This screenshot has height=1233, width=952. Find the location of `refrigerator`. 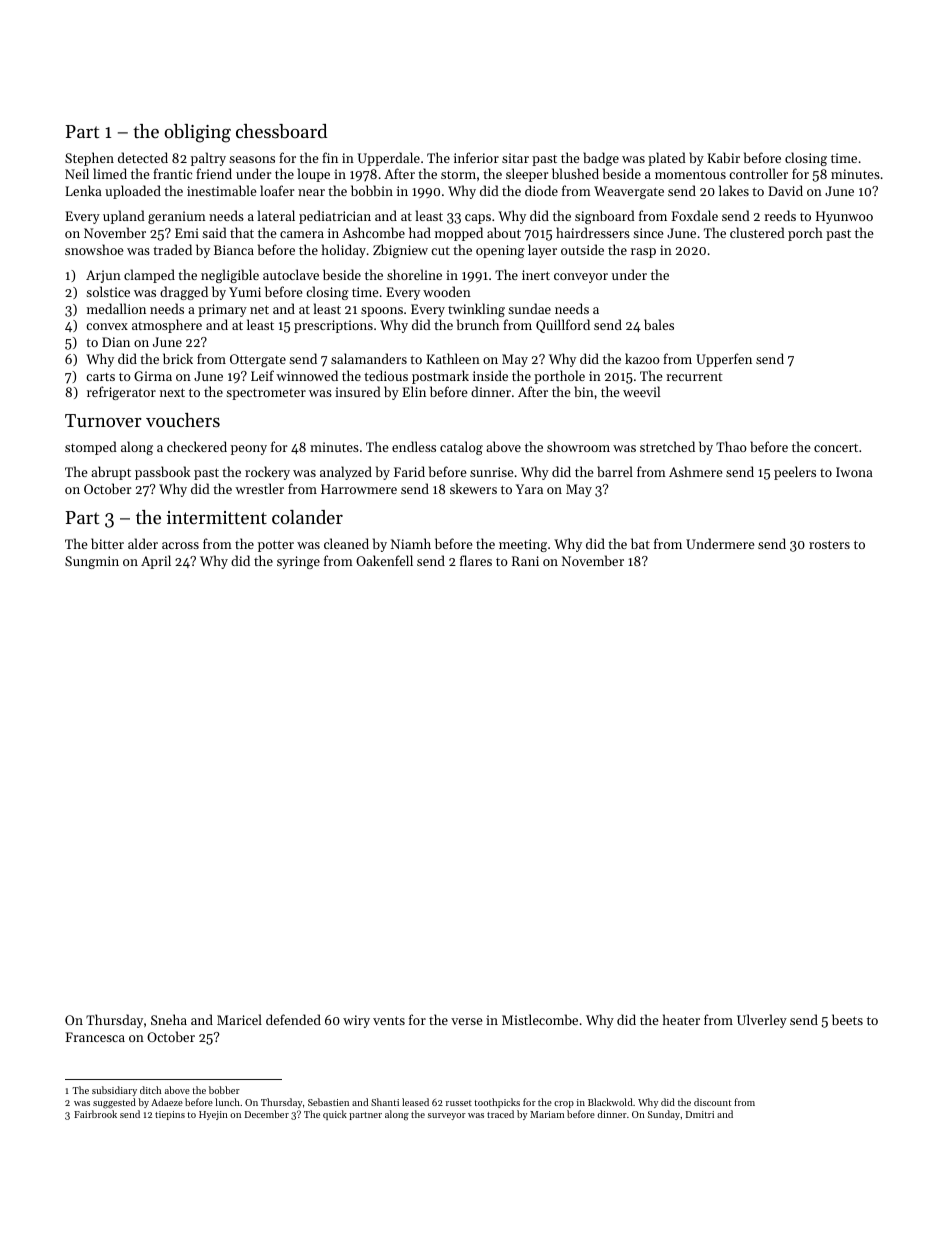

refrigerator is located at coordinates (121, 393).
